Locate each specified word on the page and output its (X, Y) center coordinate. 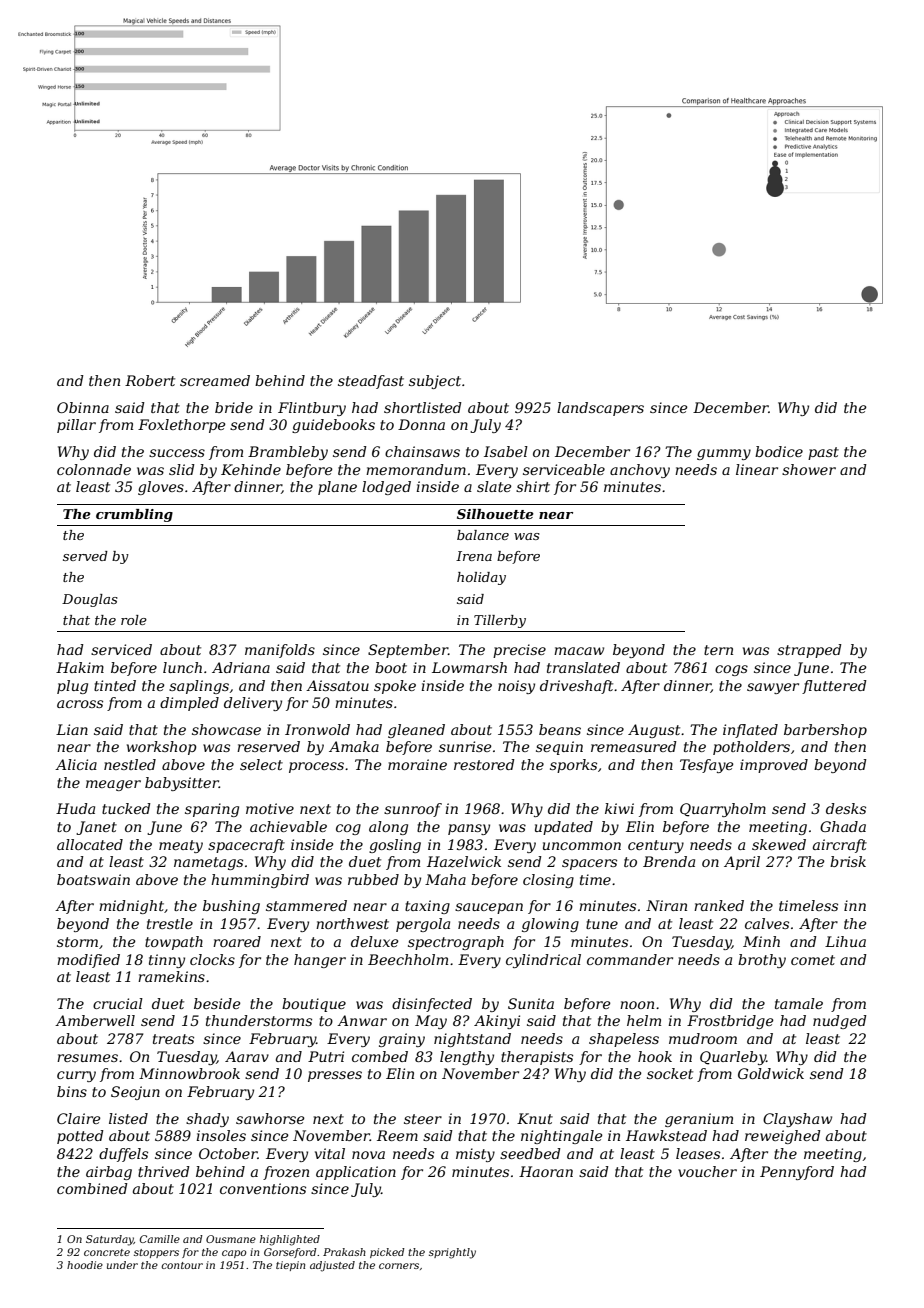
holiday (481, 578)
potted (80, 1137)
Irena (474, 556)
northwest (352, 923)
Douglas (90, 600)
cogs (731, 670)
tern (718, 650)
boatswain (93, 879)
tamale (799, 1003)
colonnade (94, 469)
